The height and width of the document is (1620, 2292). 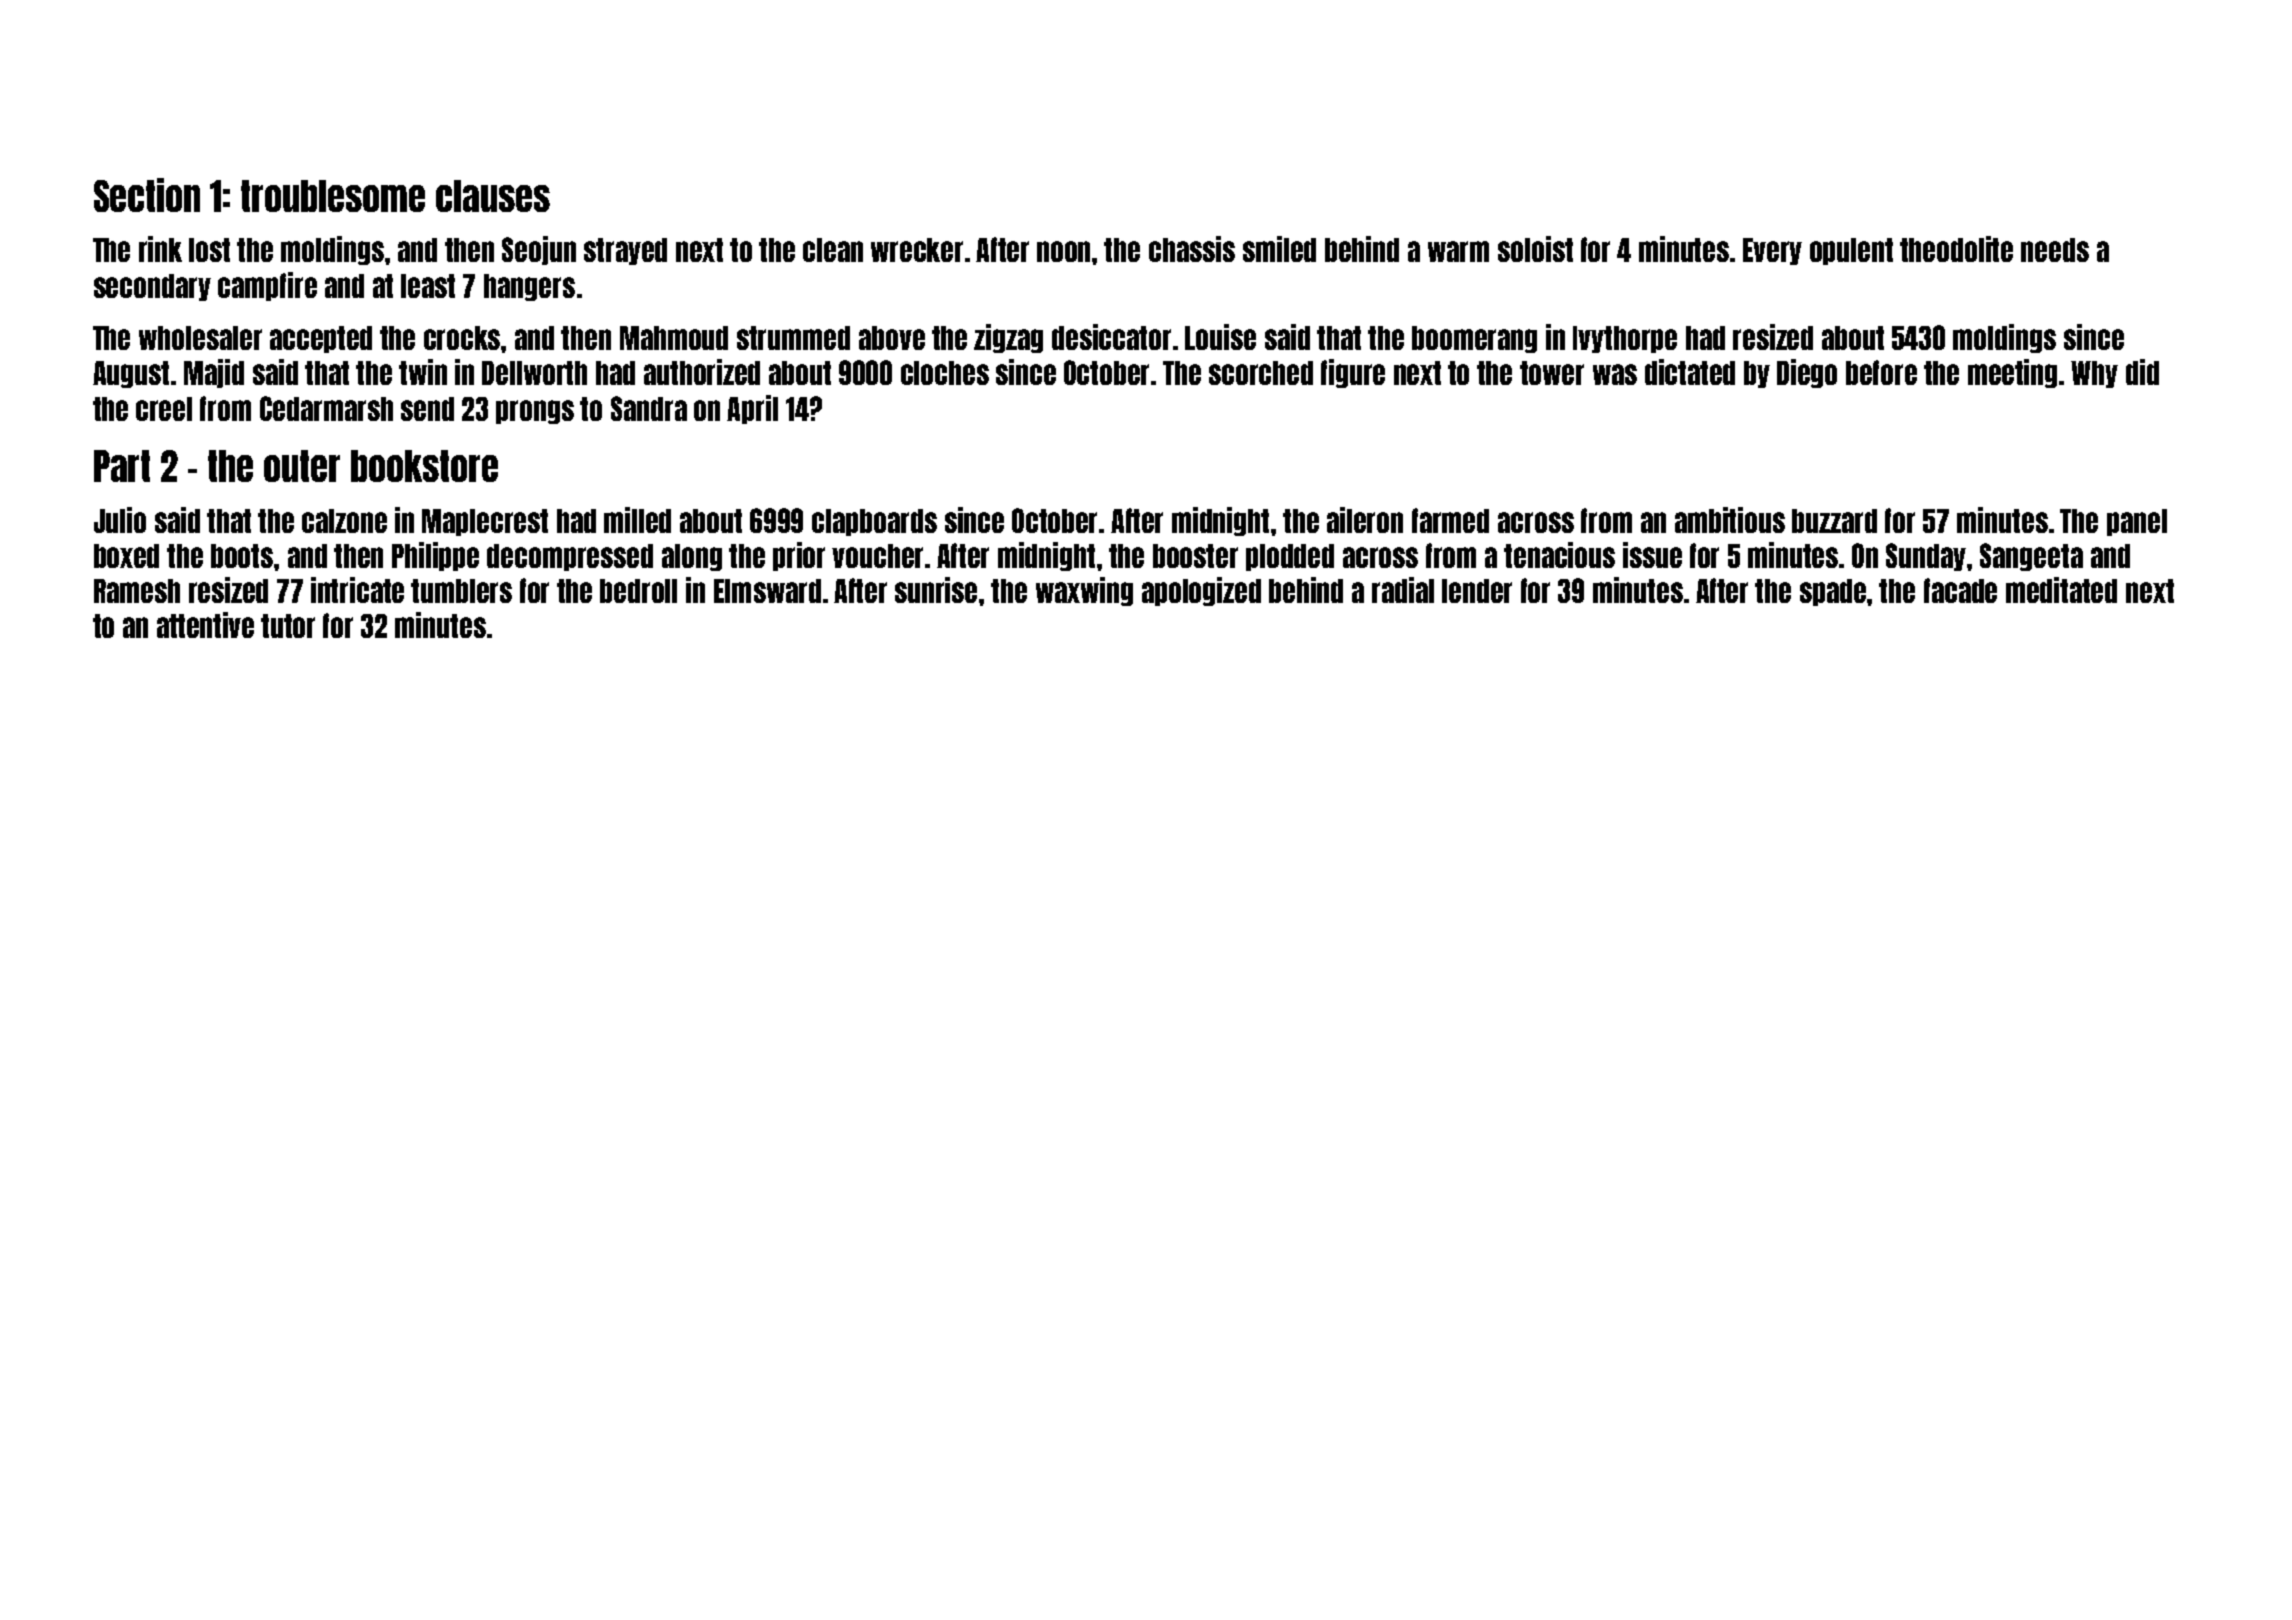 I want to click on meditated, so click(x=2061, y=590).
